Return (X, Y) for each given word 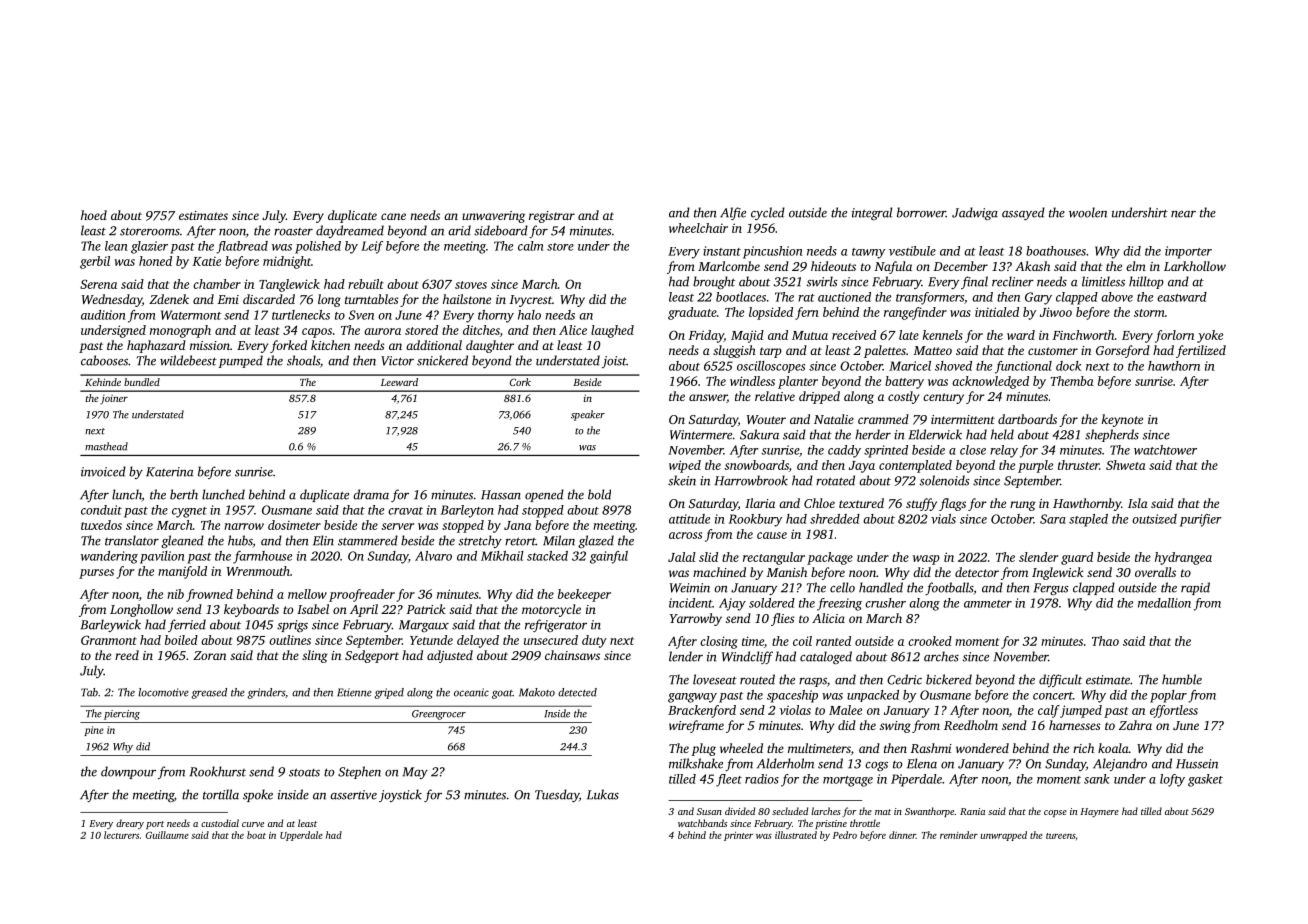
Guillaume (167, 835)
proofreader (362, 595)
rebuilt (366, 284)
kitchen (330, 345)
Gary (1038, 298)
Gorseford (1123, 351)
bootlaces (741, 297)
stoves (471, 285)
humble (1182, 679)
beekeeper (584, 595)
